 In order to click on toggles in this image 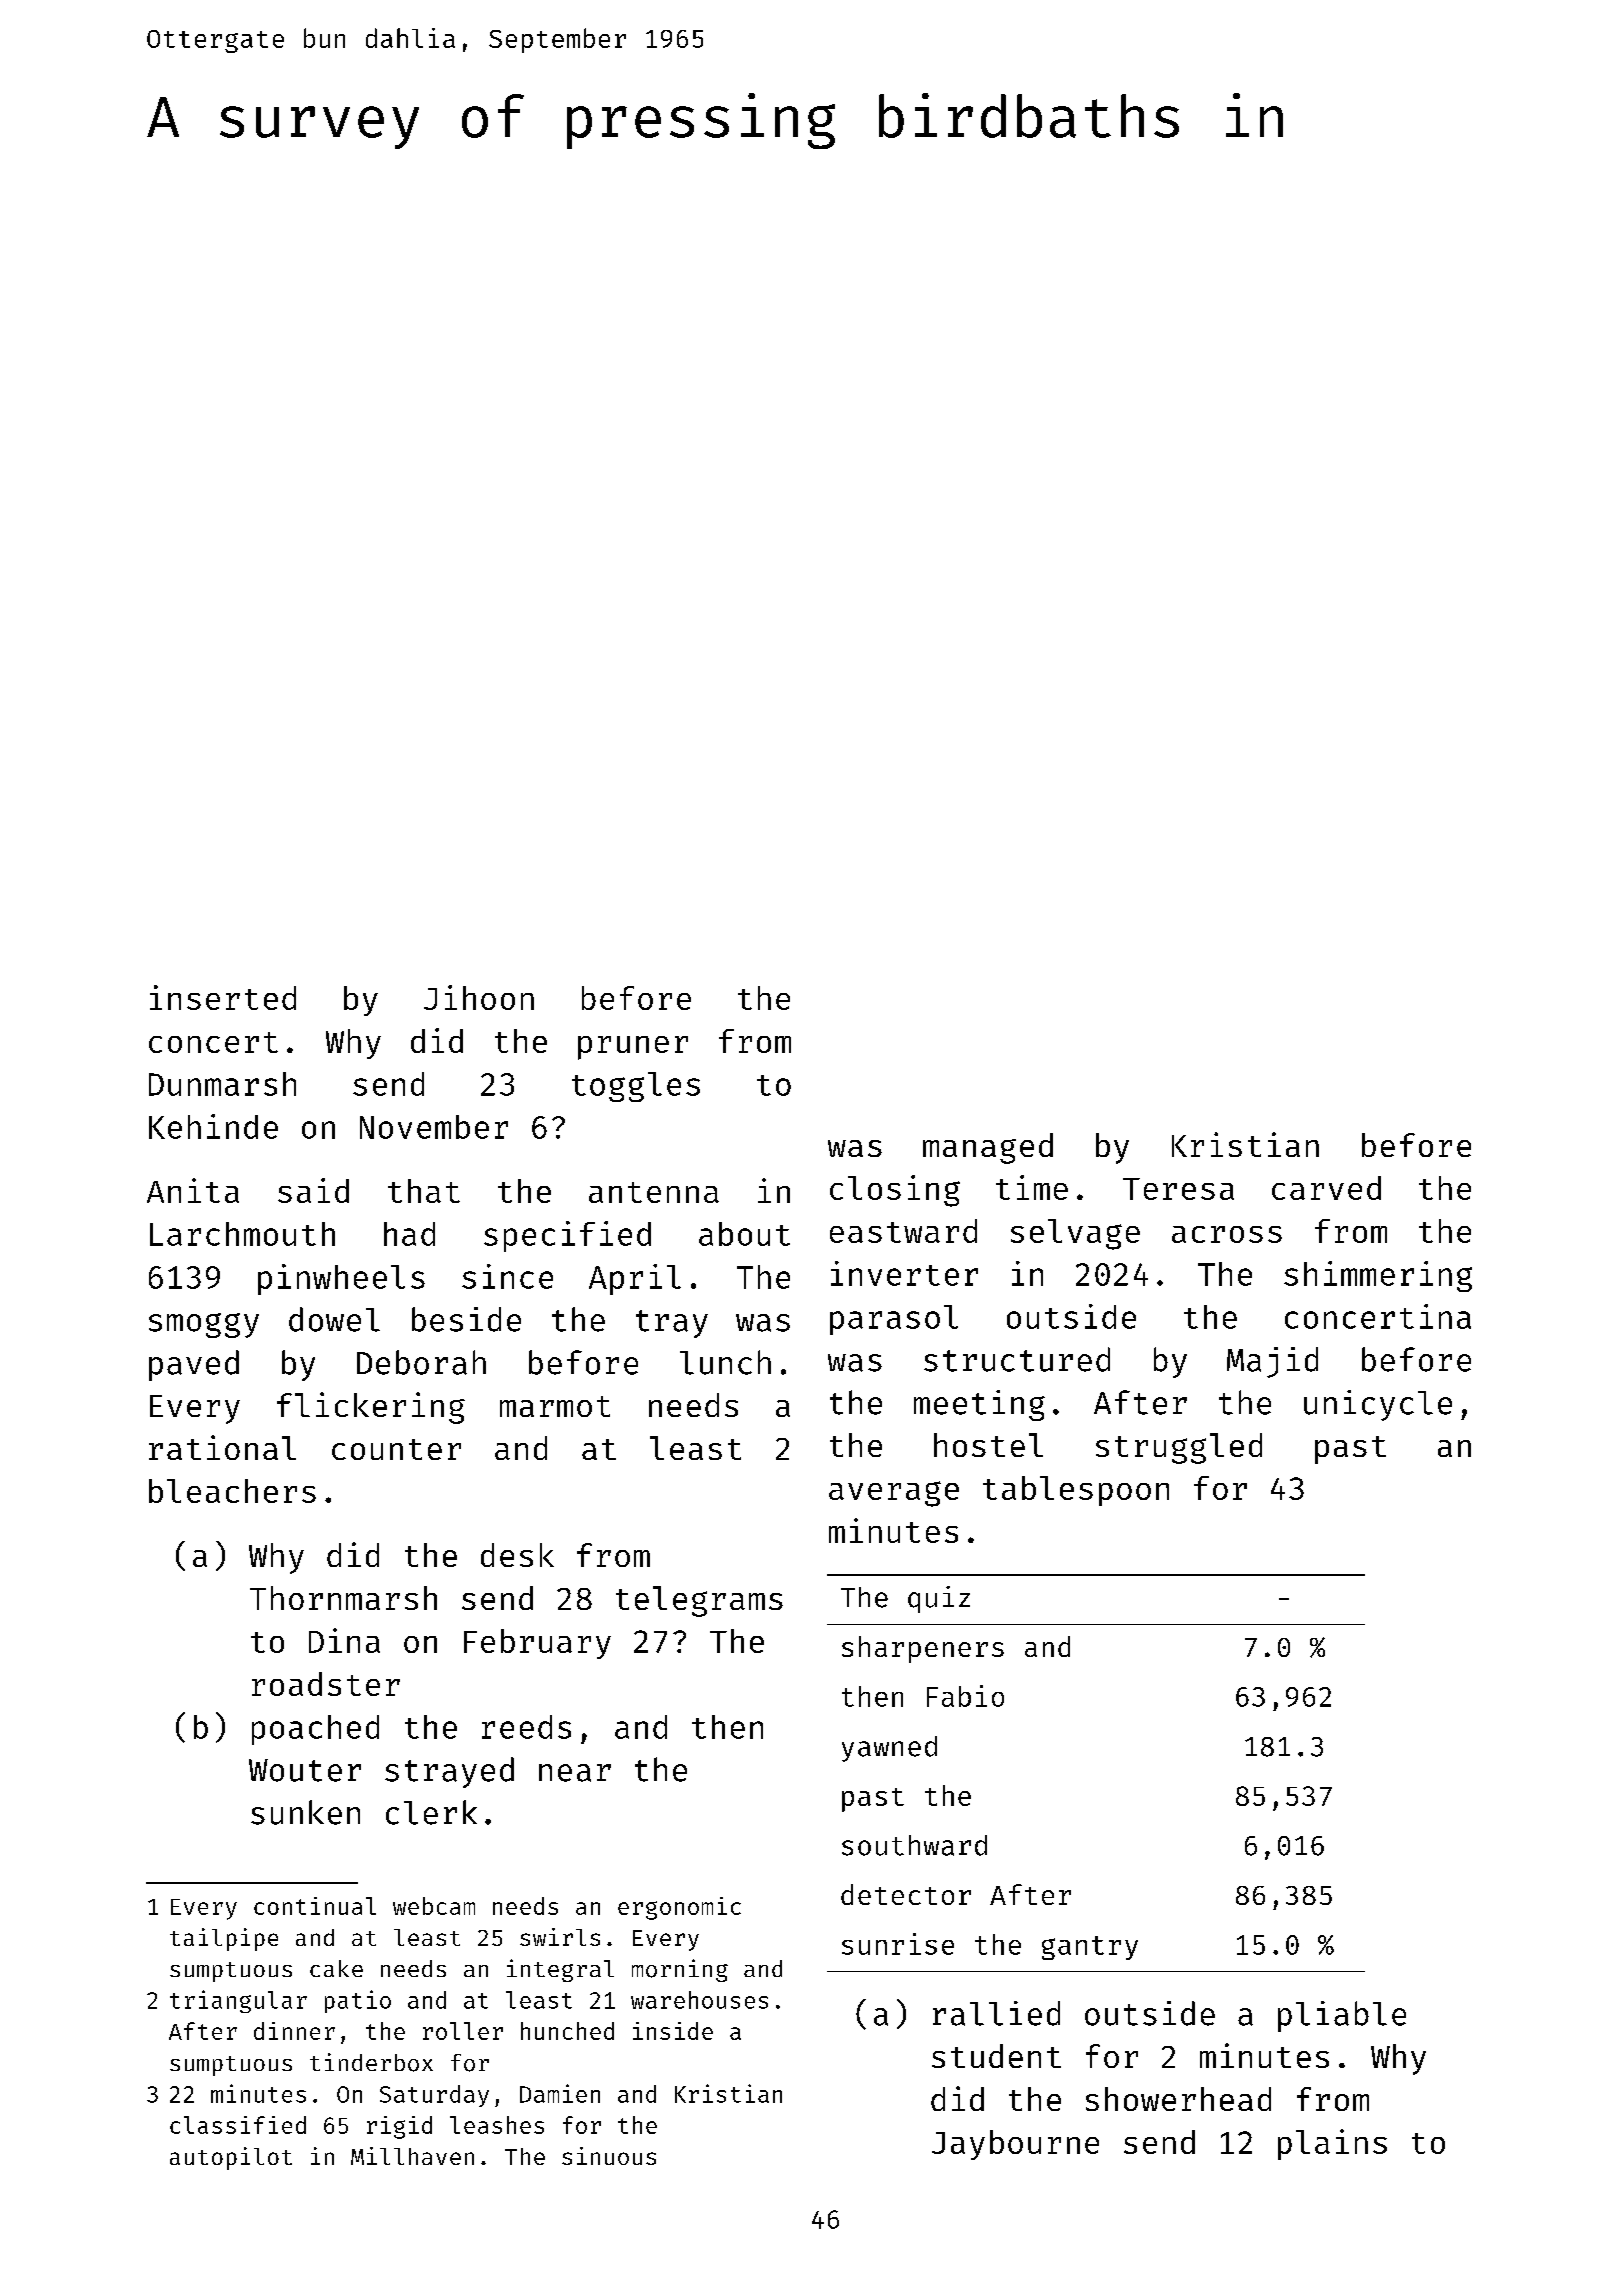, I will do `click(636, 1087)`.
